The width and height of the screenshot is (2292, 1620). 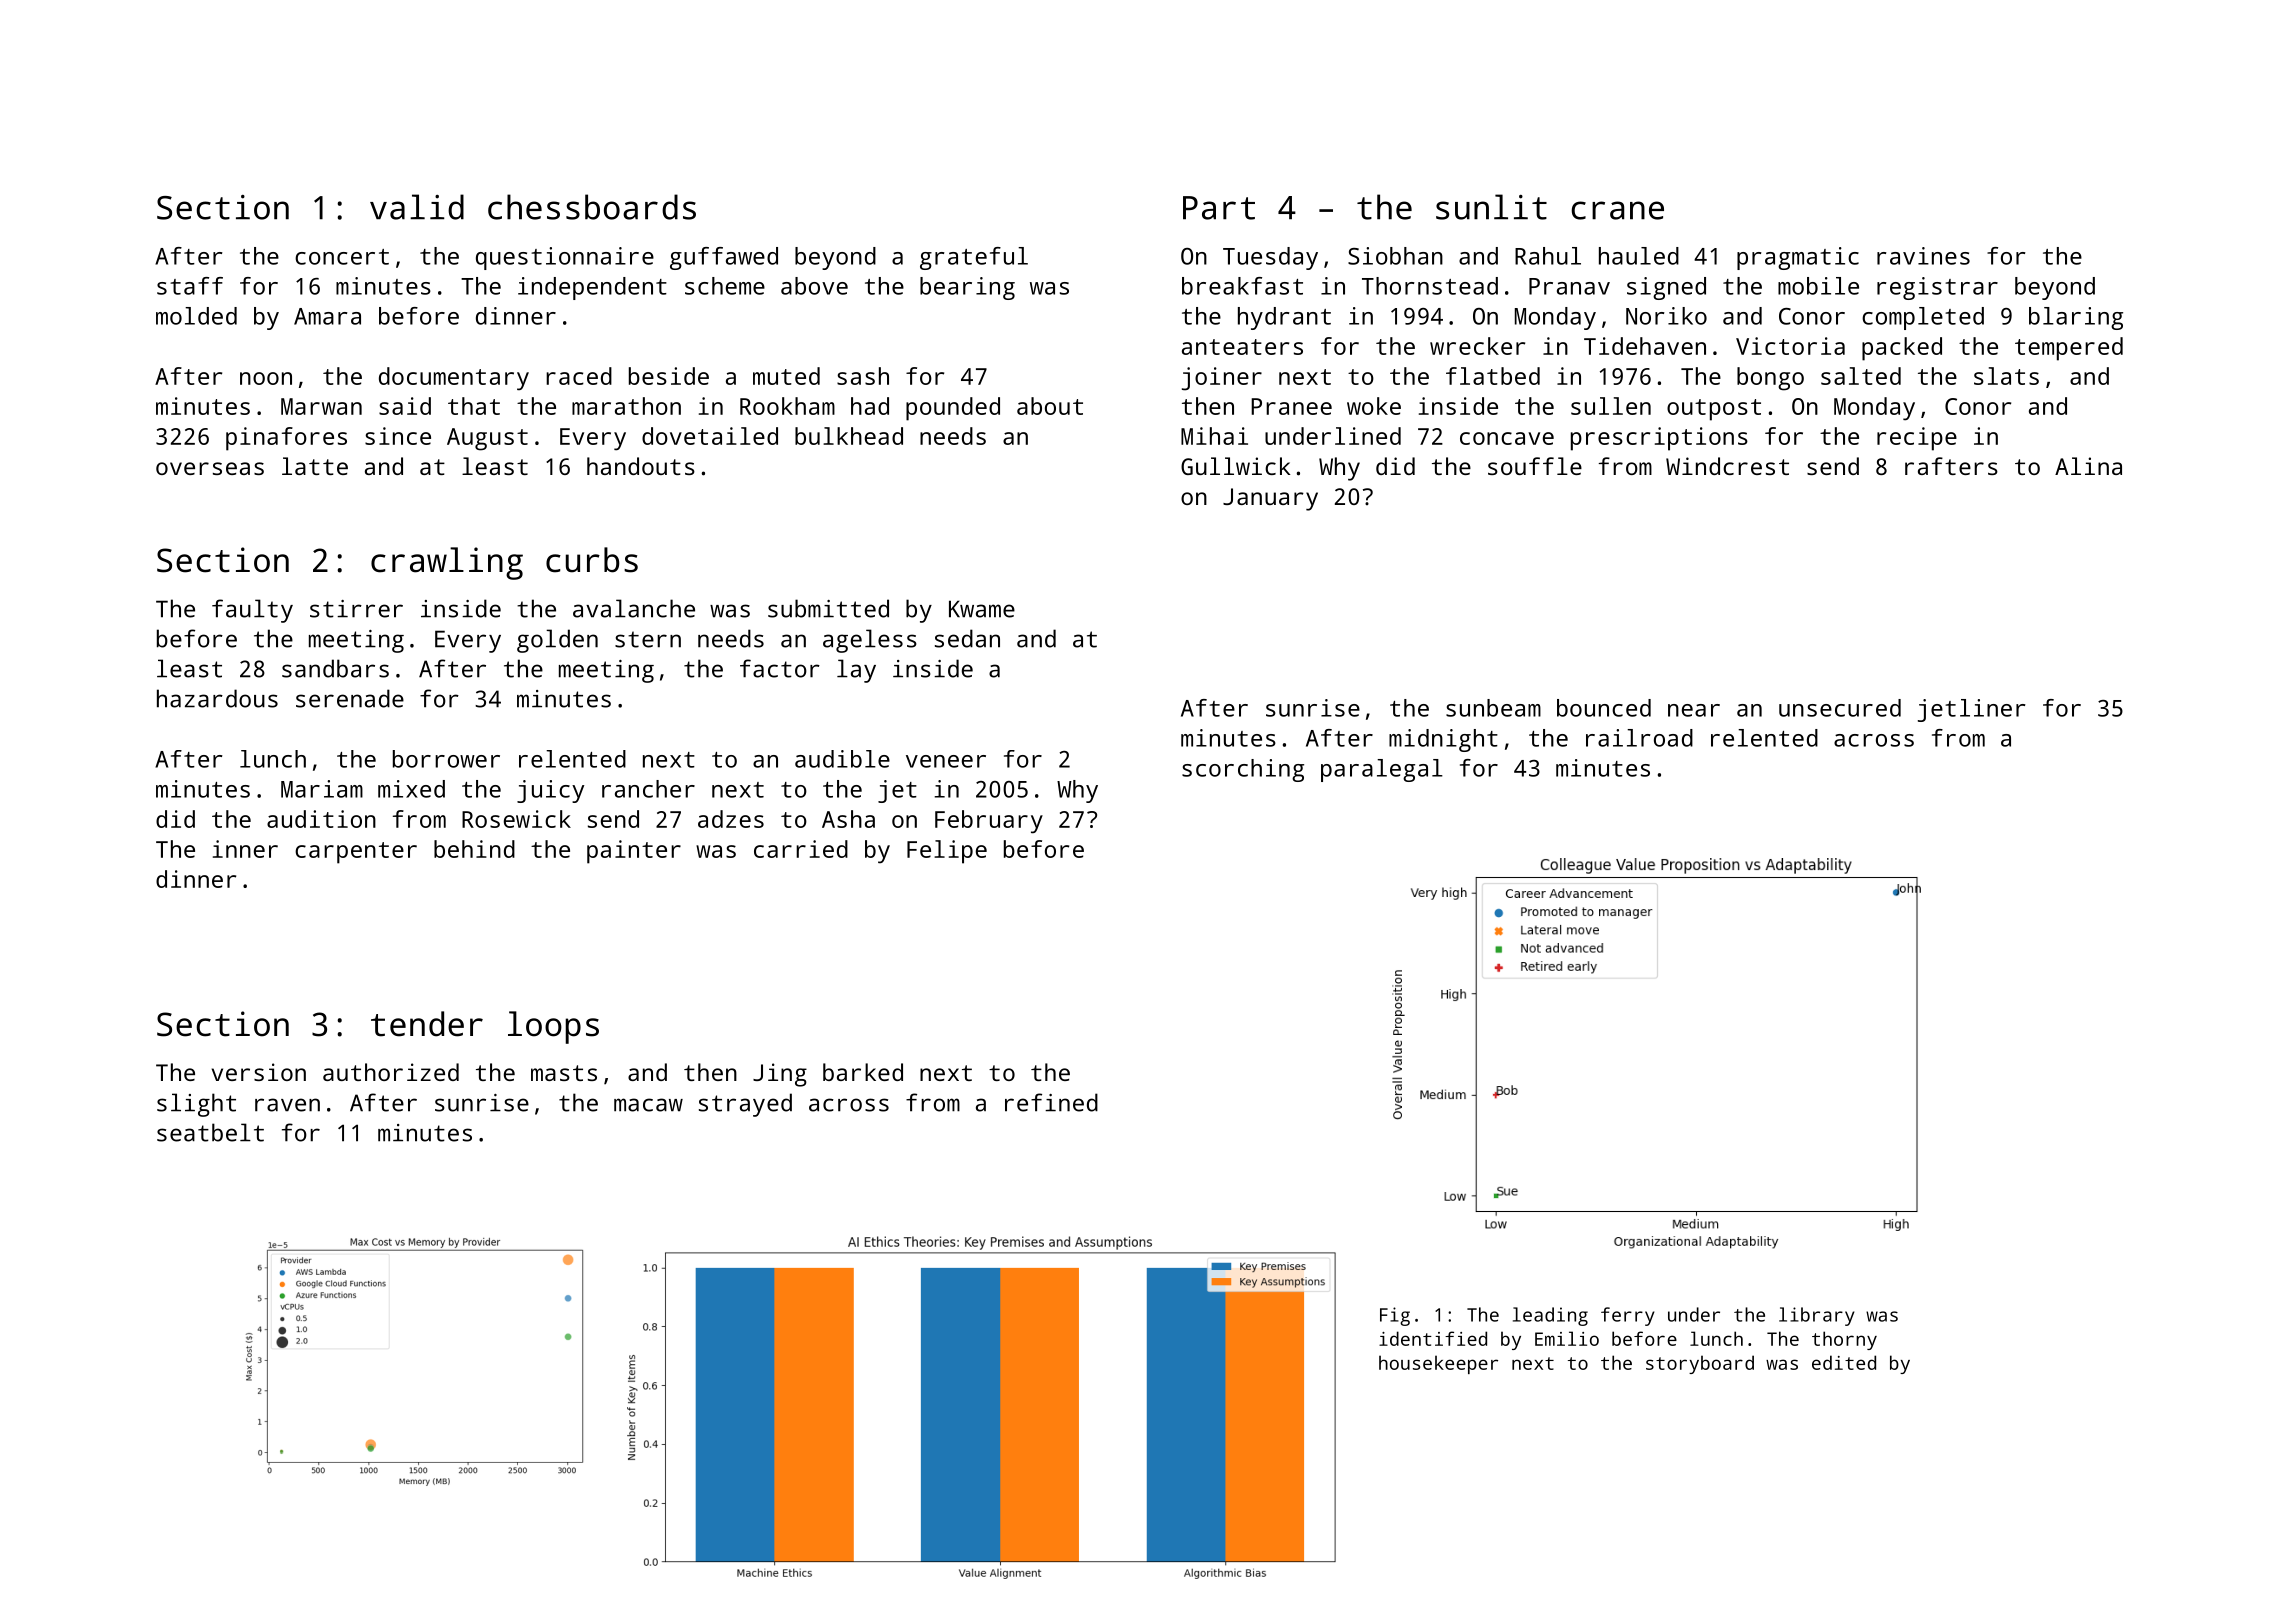 What do you see at coordinates (1219, 208) in the screenshot?
I see `Part` at bounding box center [1219, 208].
